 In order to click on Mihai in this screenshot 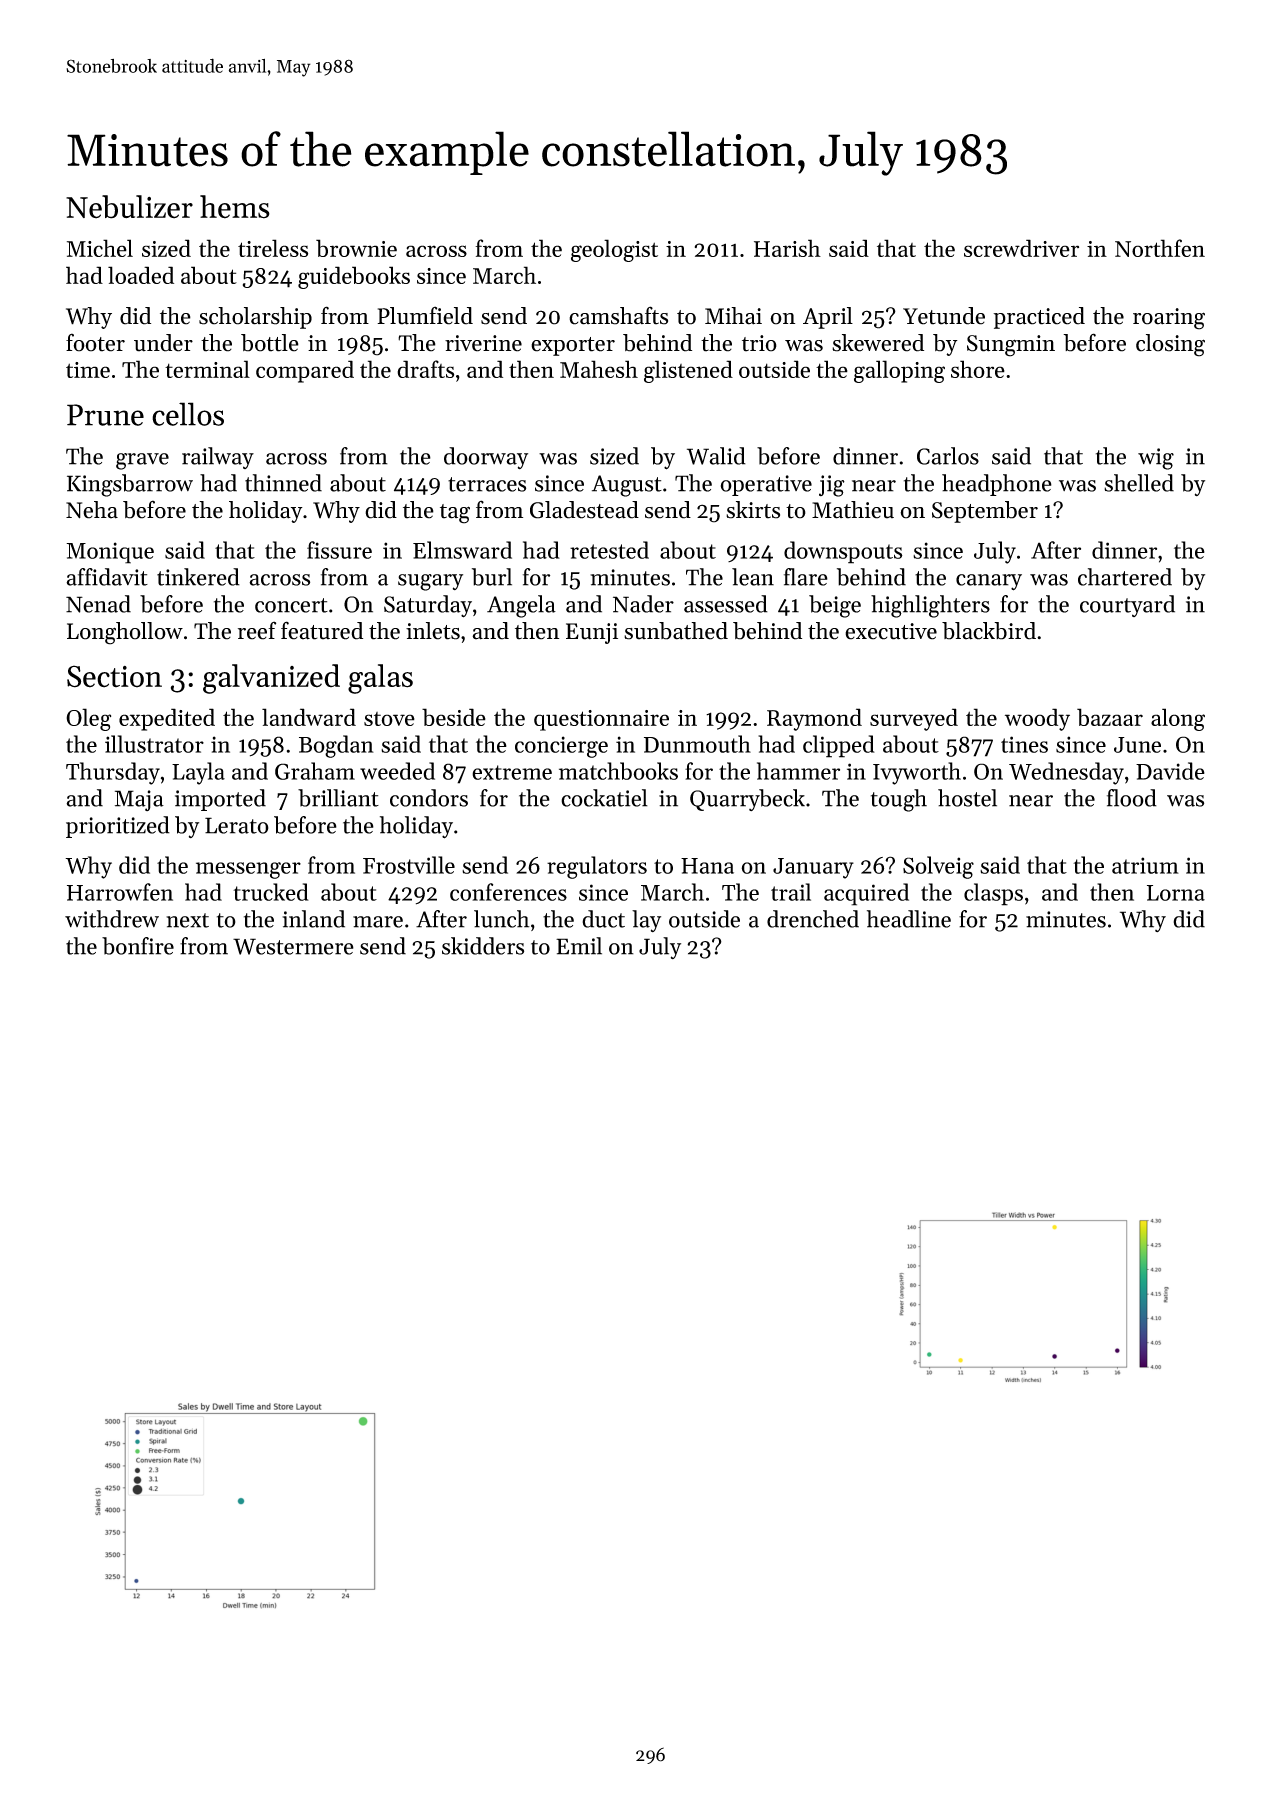, I will do `click(733, 316)`.
